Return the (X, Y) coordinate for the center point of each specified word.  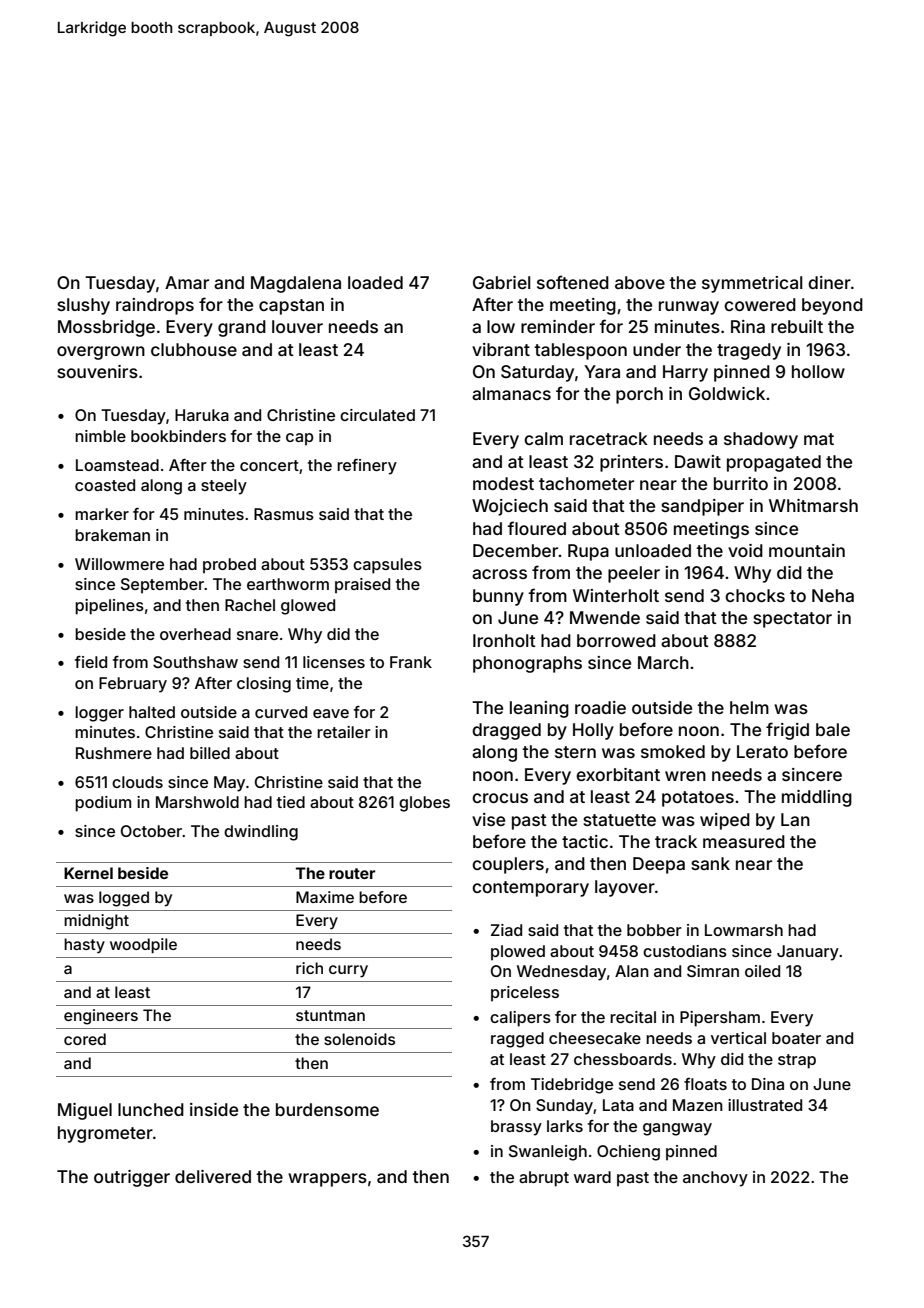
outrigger (132, 1178)
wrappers (327, 1180)
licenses (334, 662)
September (163, 586)
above (640, 282)
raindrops (155, 306)
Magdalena (296, 284)
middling (817, 798)
